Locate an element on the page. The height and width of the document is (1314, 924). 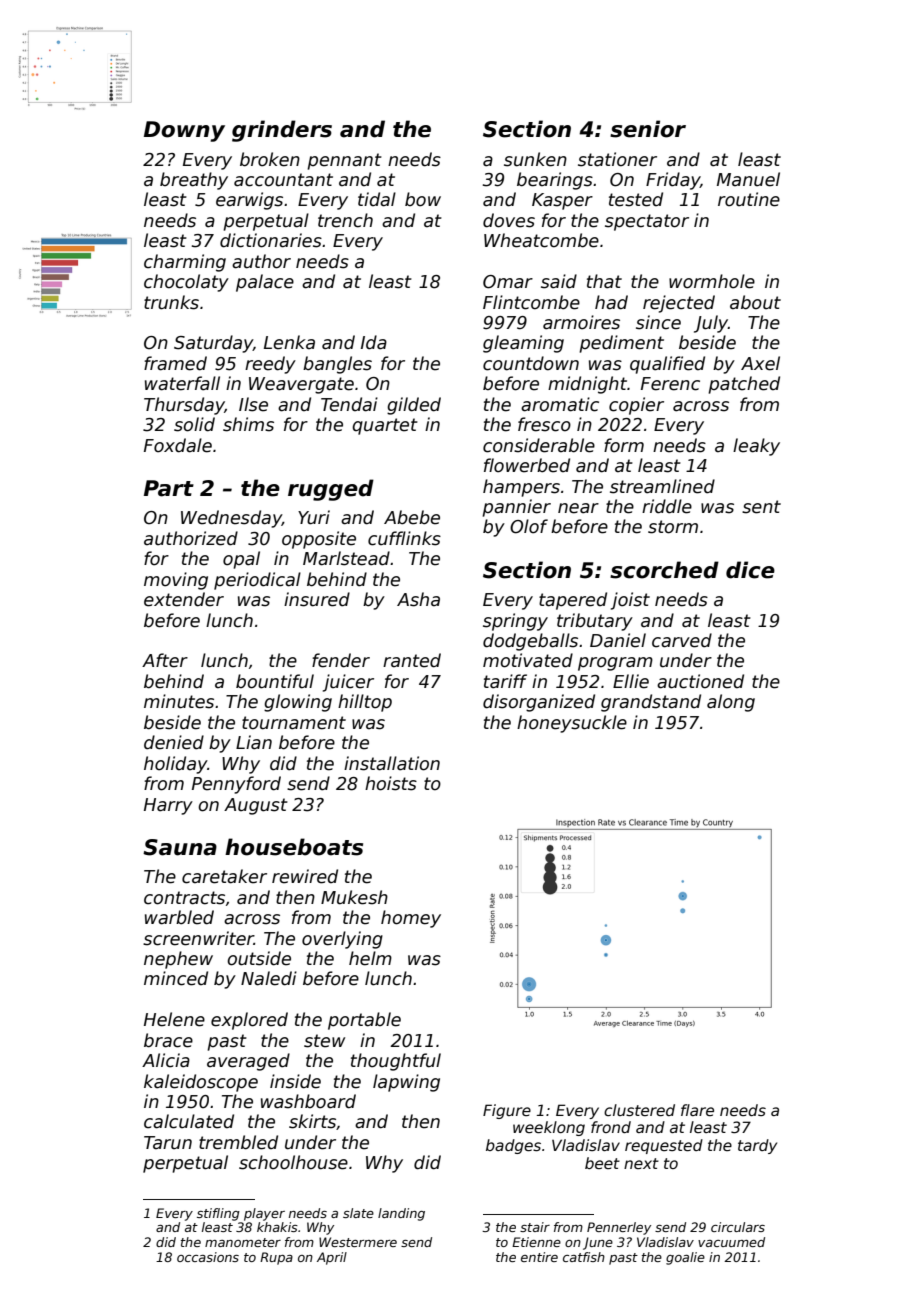
extender is located at coordinates (184, 599).
